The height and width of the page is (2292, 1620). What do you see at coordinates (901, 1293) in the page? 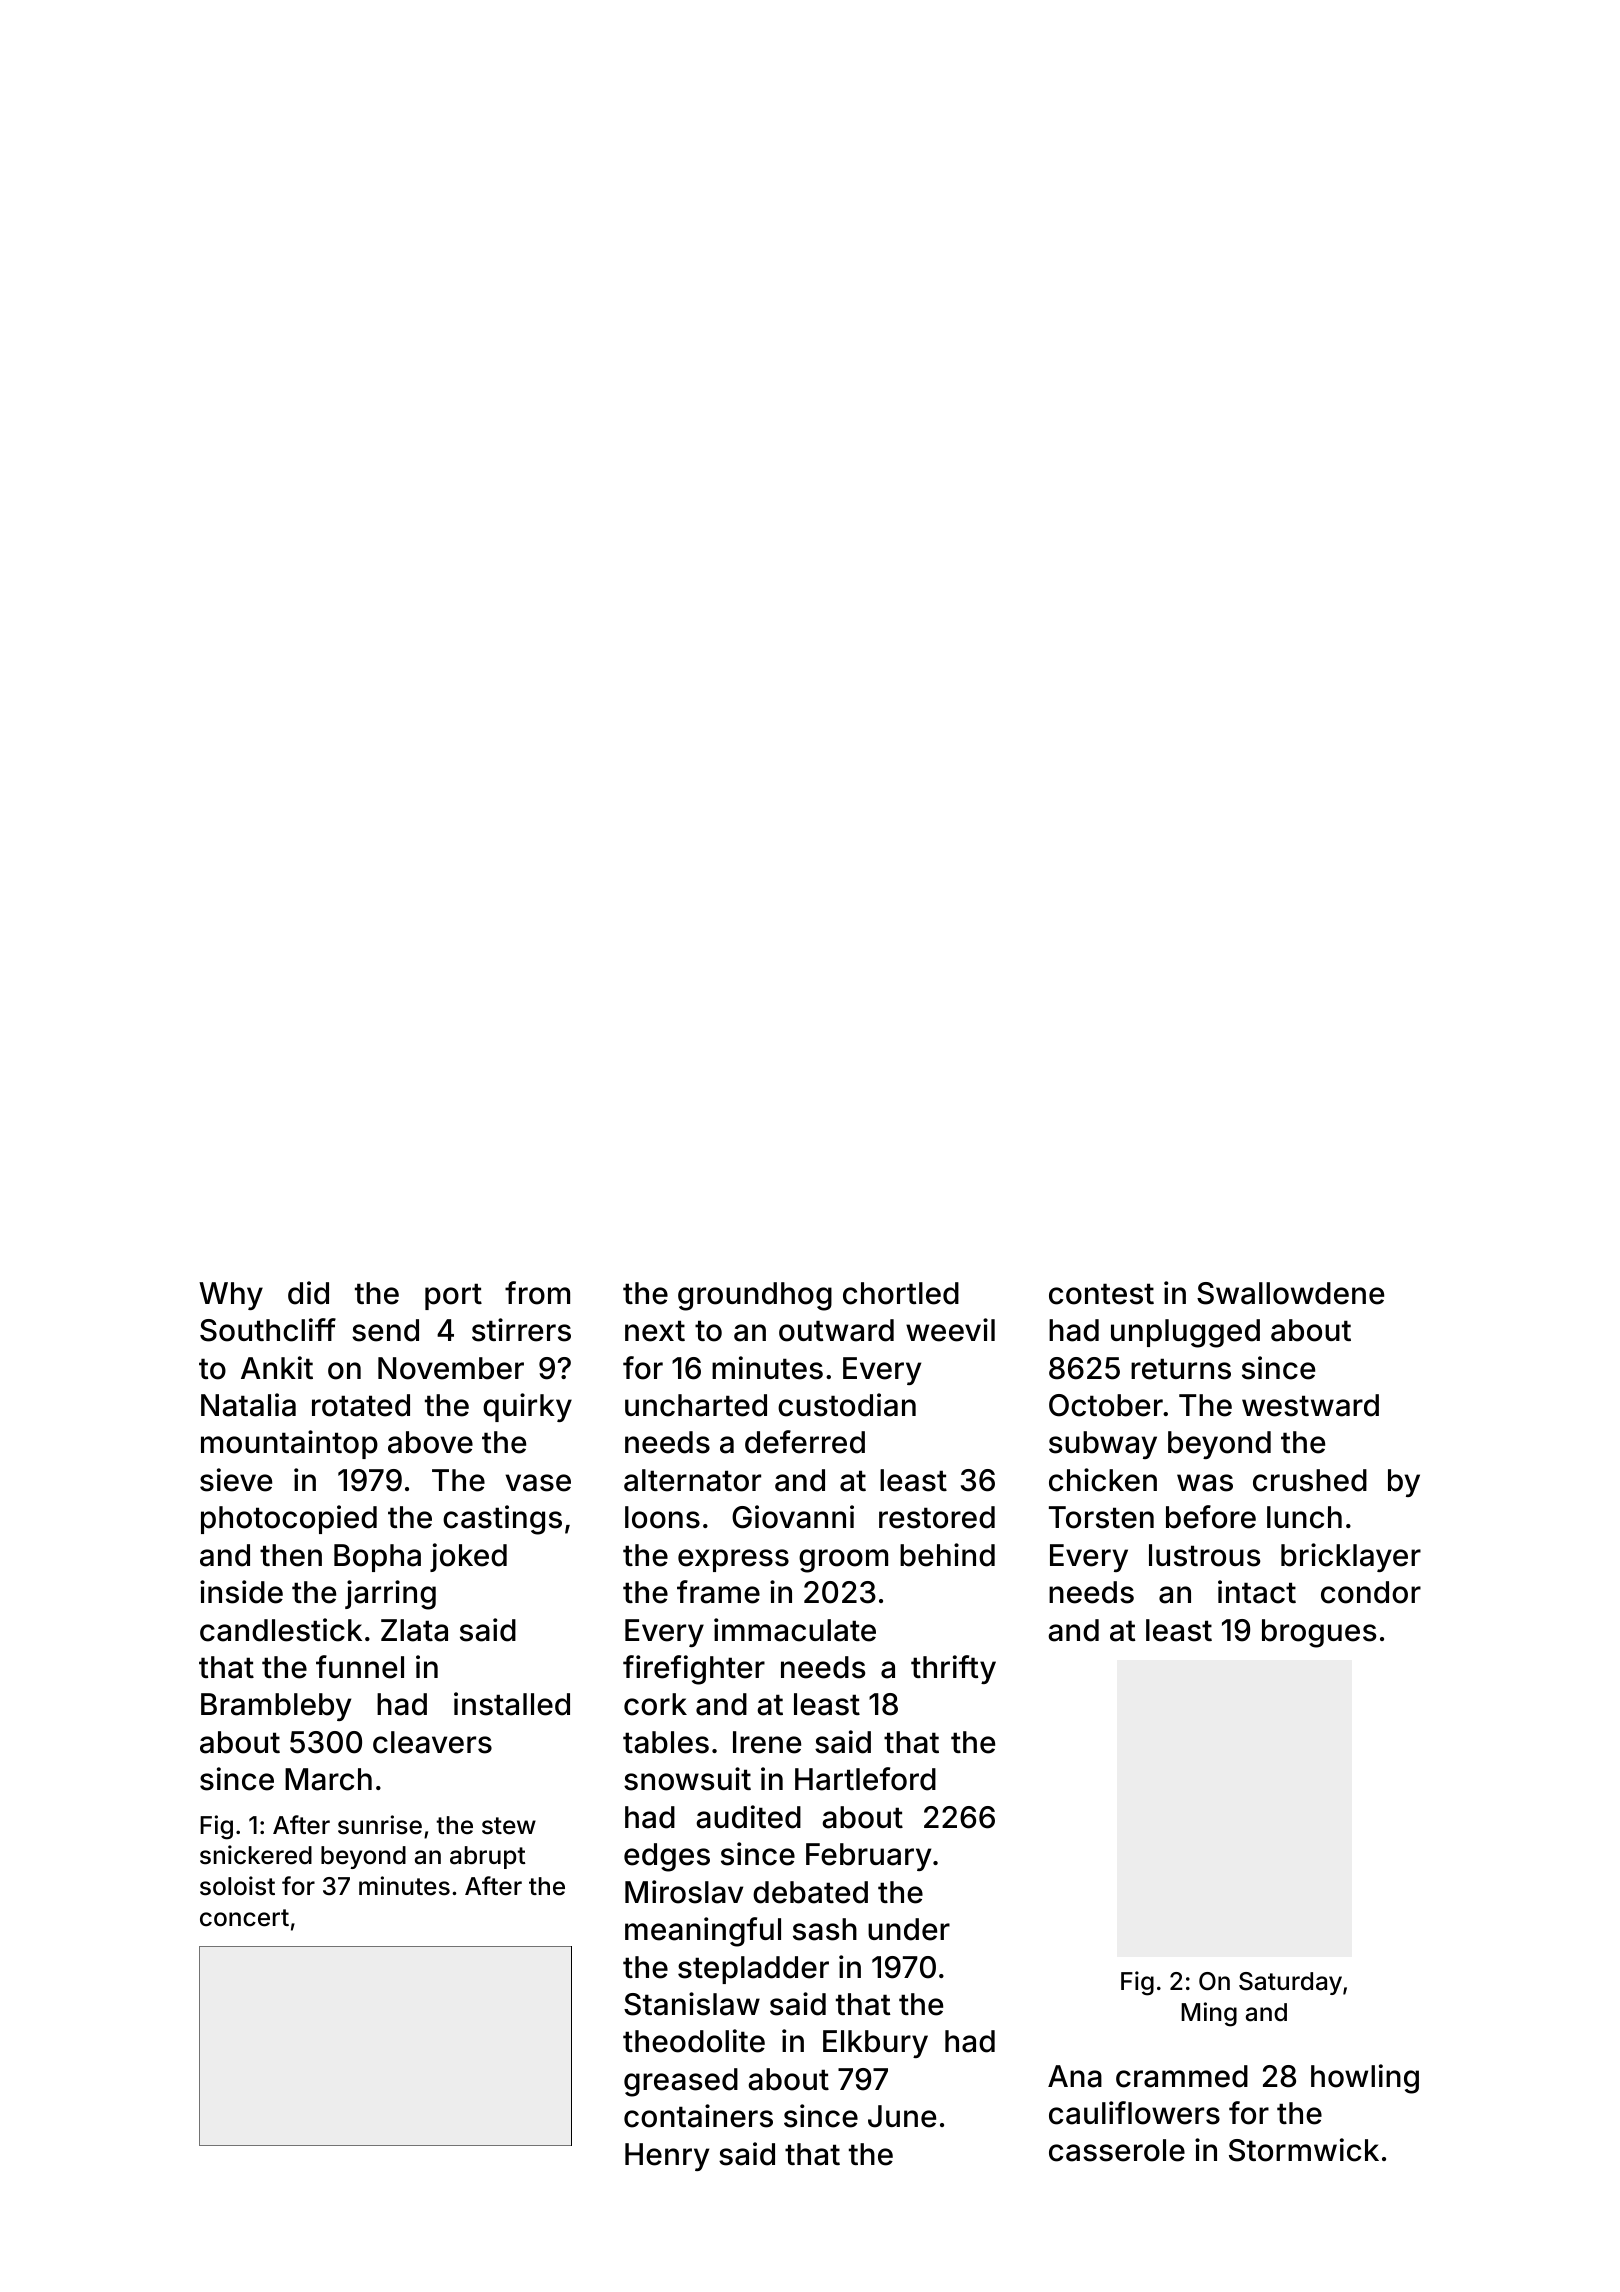
I see `chortled` at bounding box center [901, 1293].
